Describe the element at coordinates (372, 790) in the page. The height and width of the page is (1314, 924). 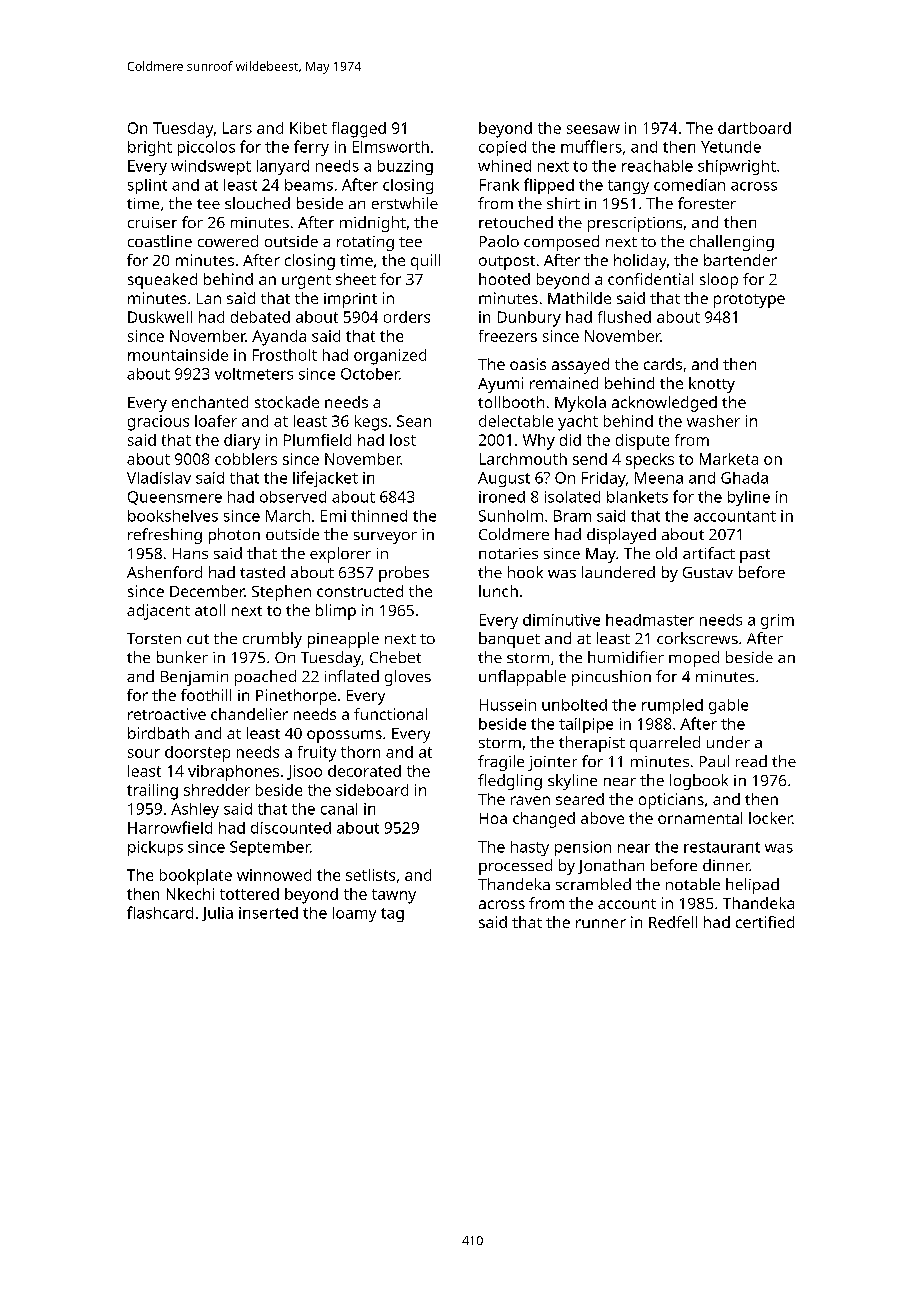
I see `sideboard` at that location.
